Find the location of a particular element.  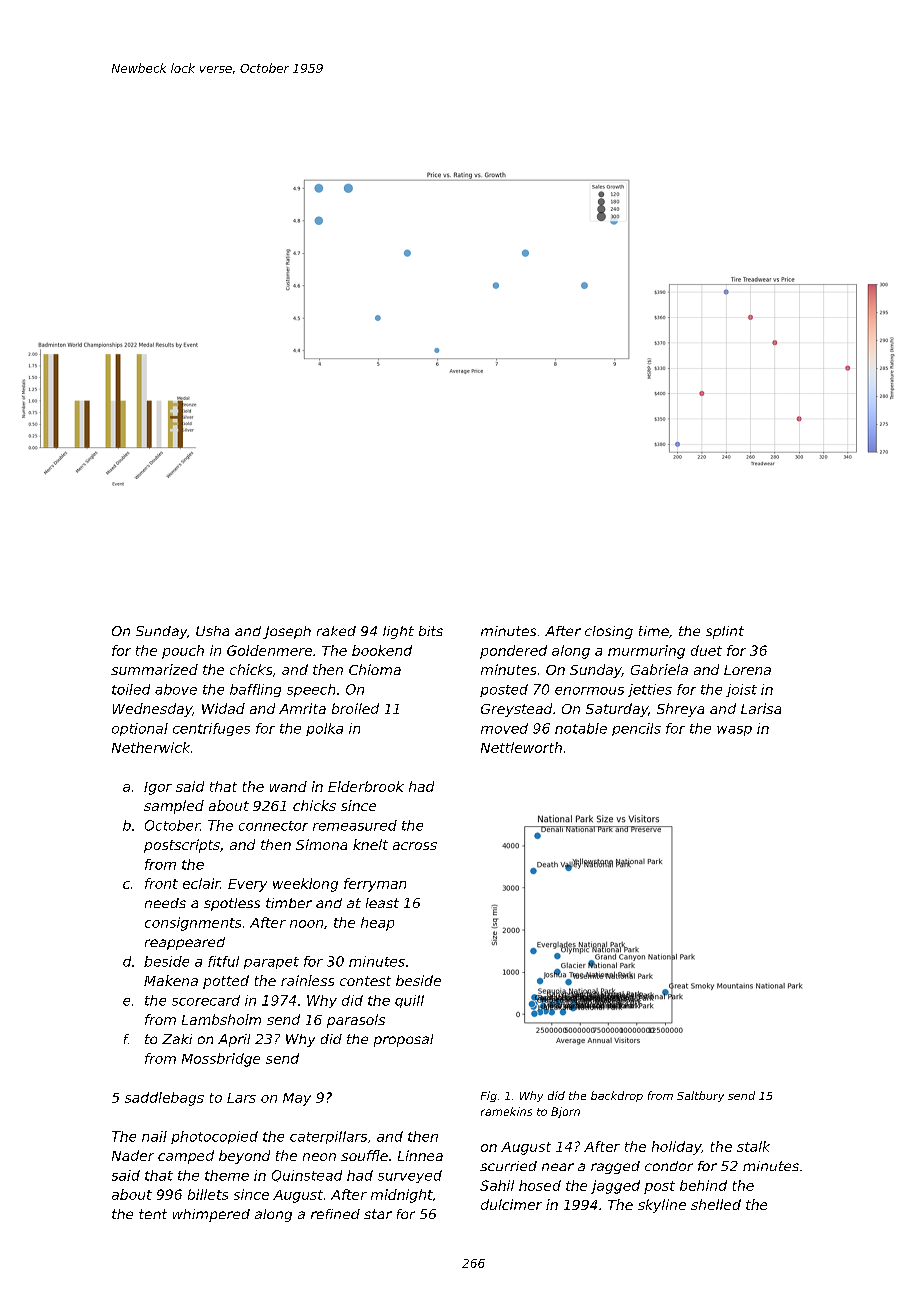

tent is located at coordinates (153, 1214).
